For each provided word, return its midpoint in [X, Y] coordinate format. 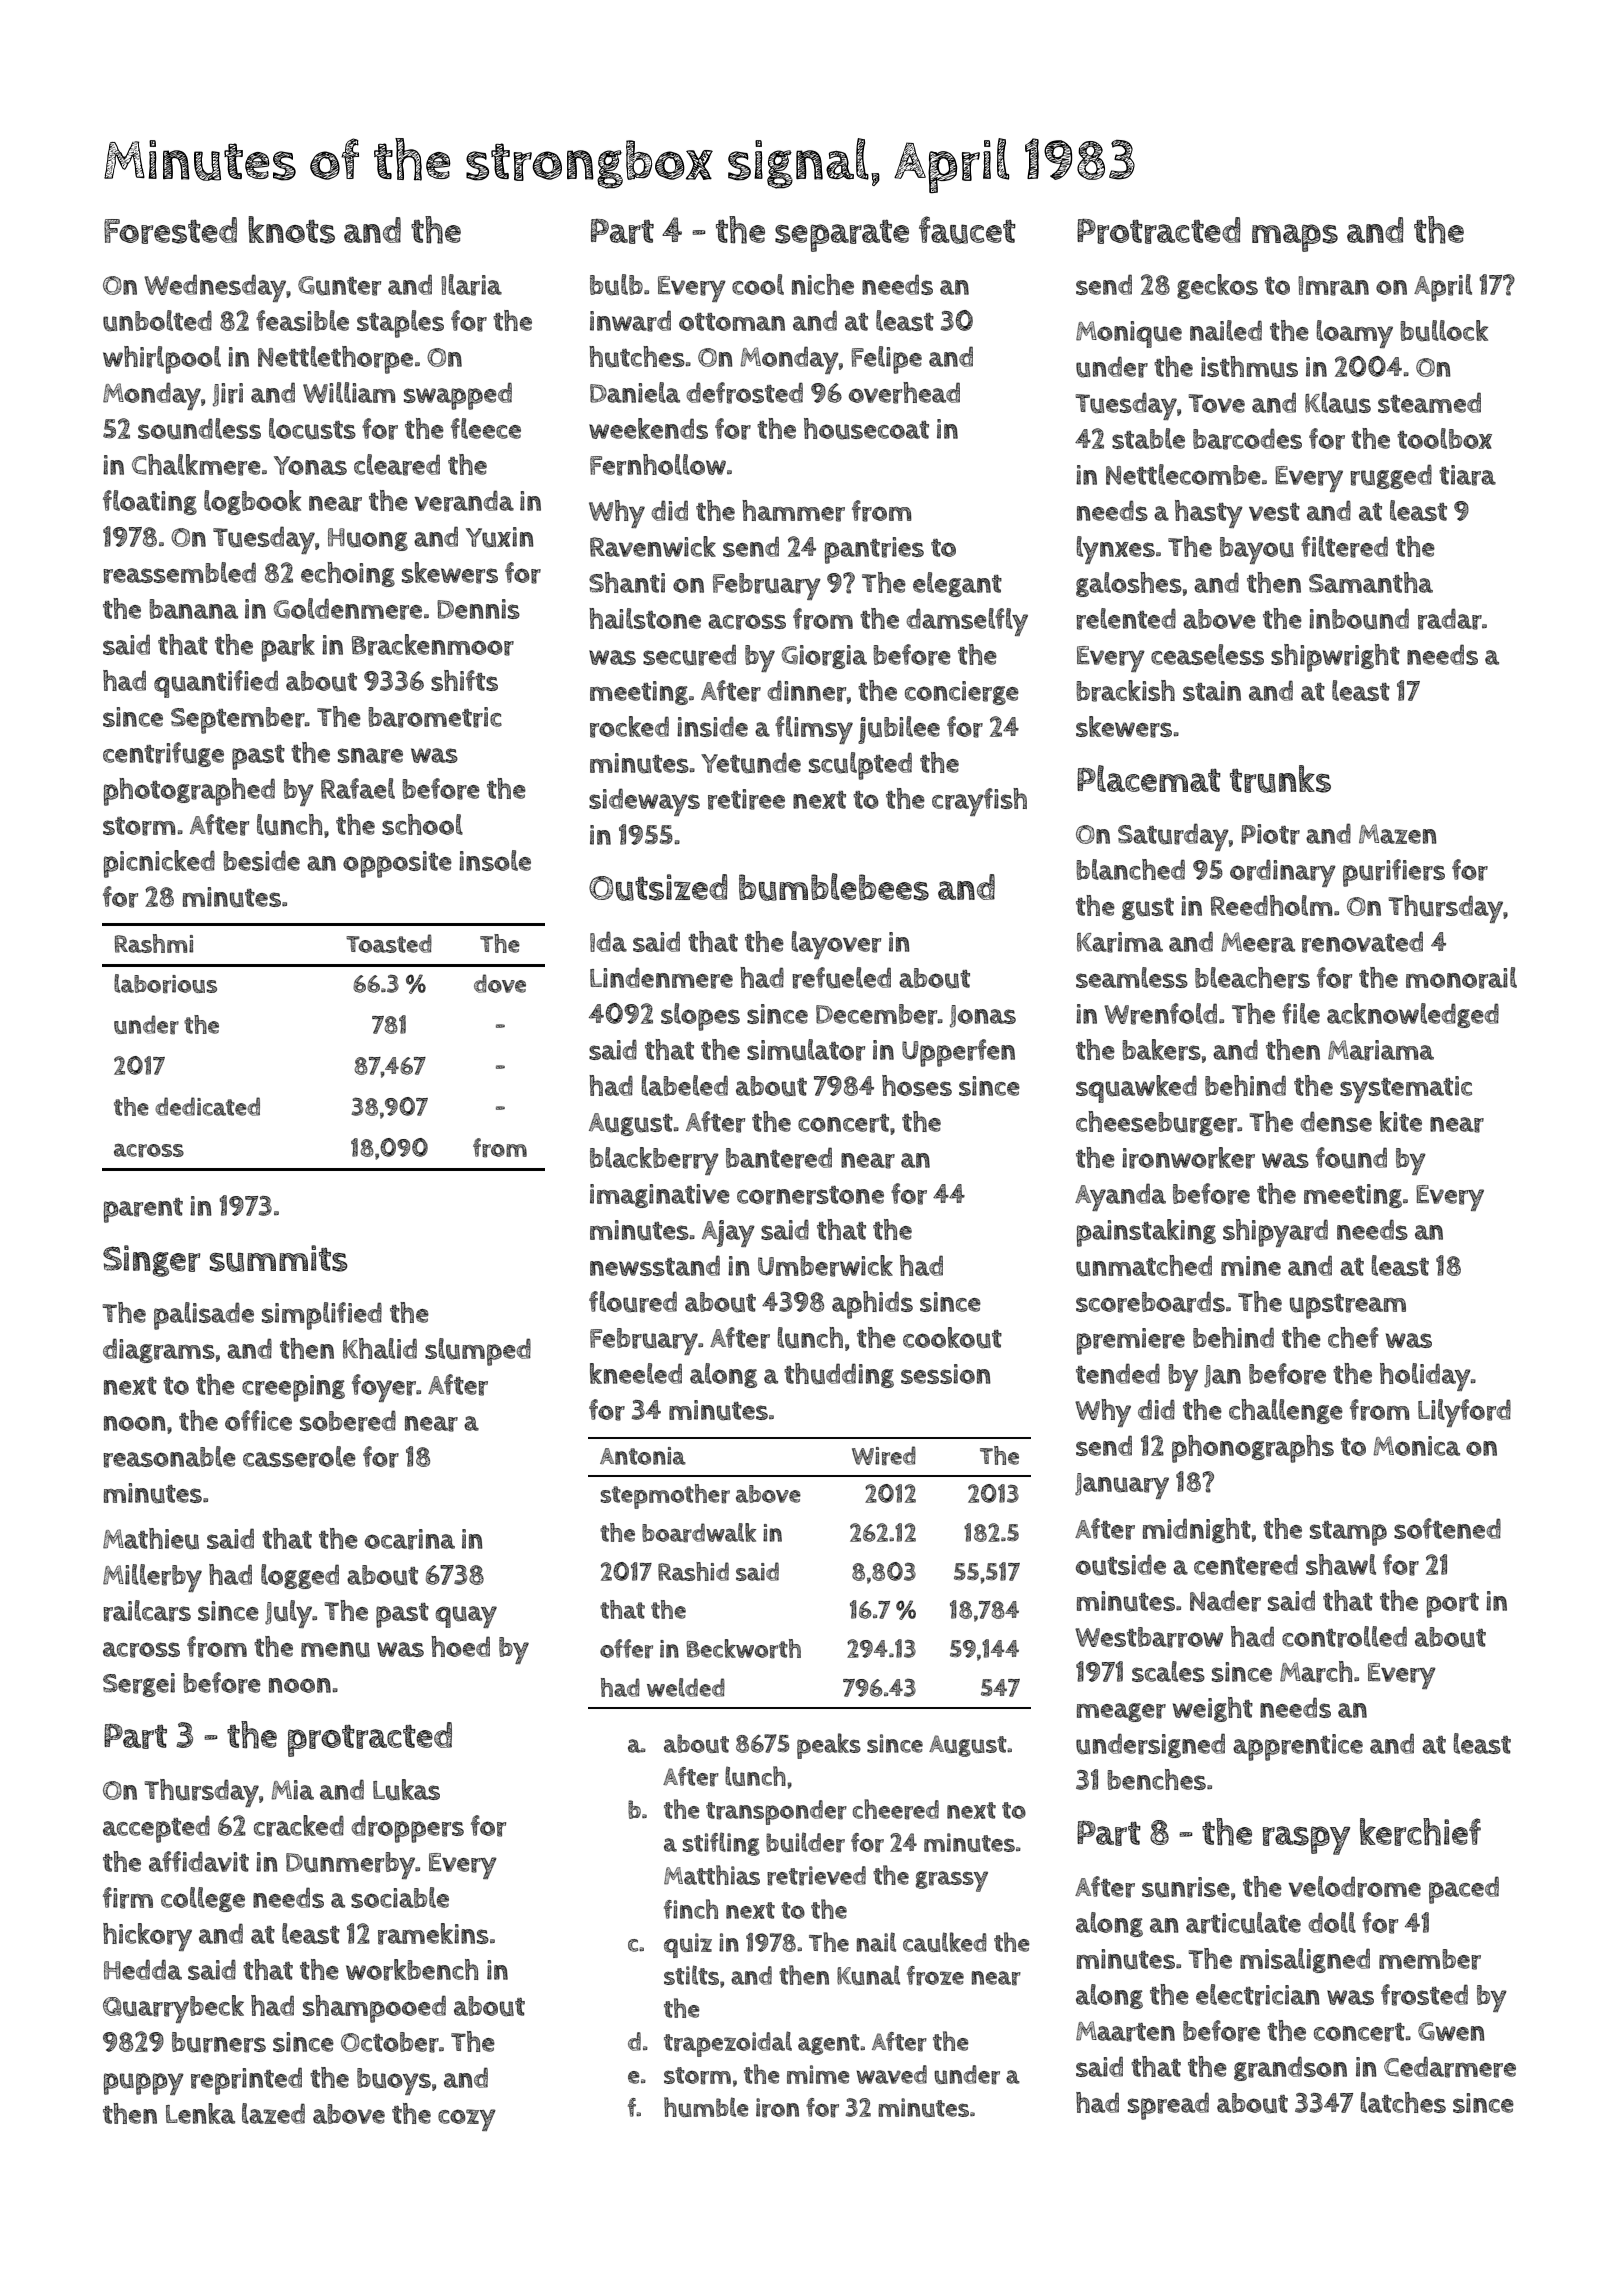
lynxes [1116, 550]
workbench [412, 1970]
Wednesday [215, 288]
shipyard [1275, 1233]
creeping [293, 1388]
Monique [1129, 334]
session [946, 1374]
